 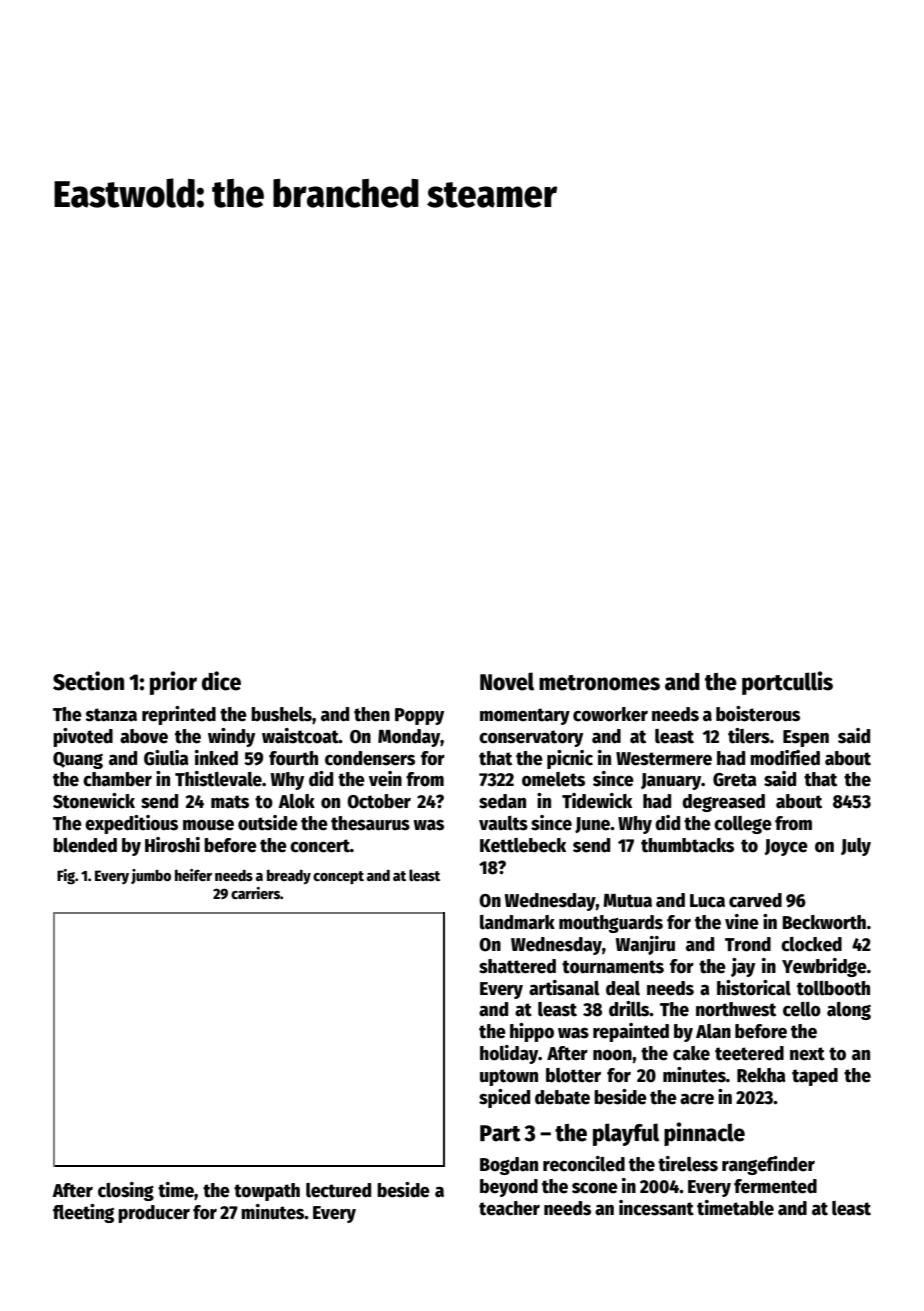 I want to click on lectured, so click(x=338, y=1190).
